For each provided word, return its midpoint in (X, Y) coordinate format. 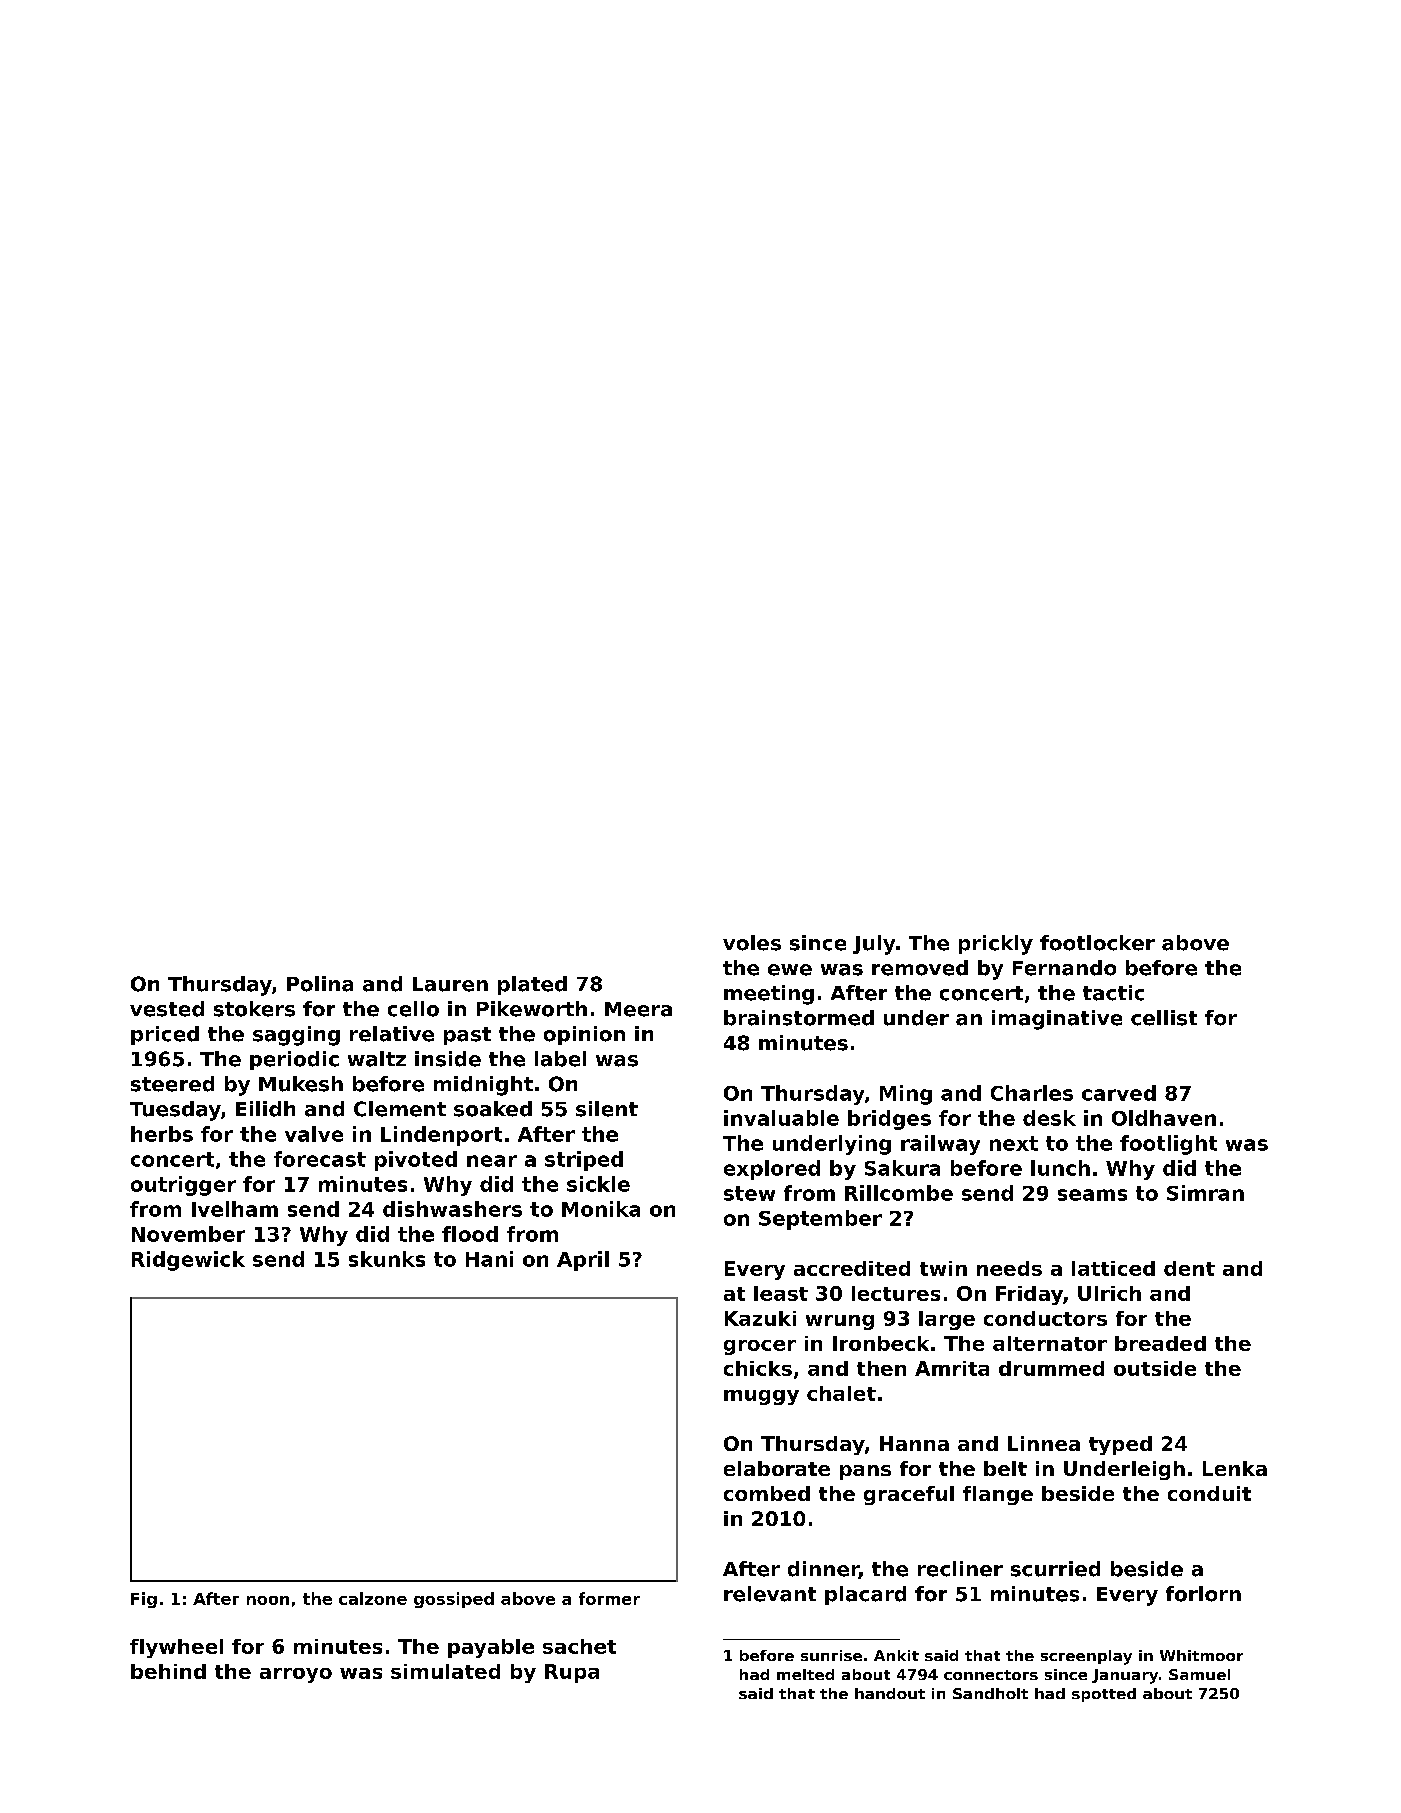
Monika (601, 1209)
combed (767, 1493)
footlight (1168, 1145)
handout (890, 1693)
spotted (1104, 1695)
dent (1189, 1268)
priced (165, 1035)
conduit (1209, 1493)
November (188, 1234)
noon (268, 1600)
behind (168, 1671)
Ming (906, 1095)
